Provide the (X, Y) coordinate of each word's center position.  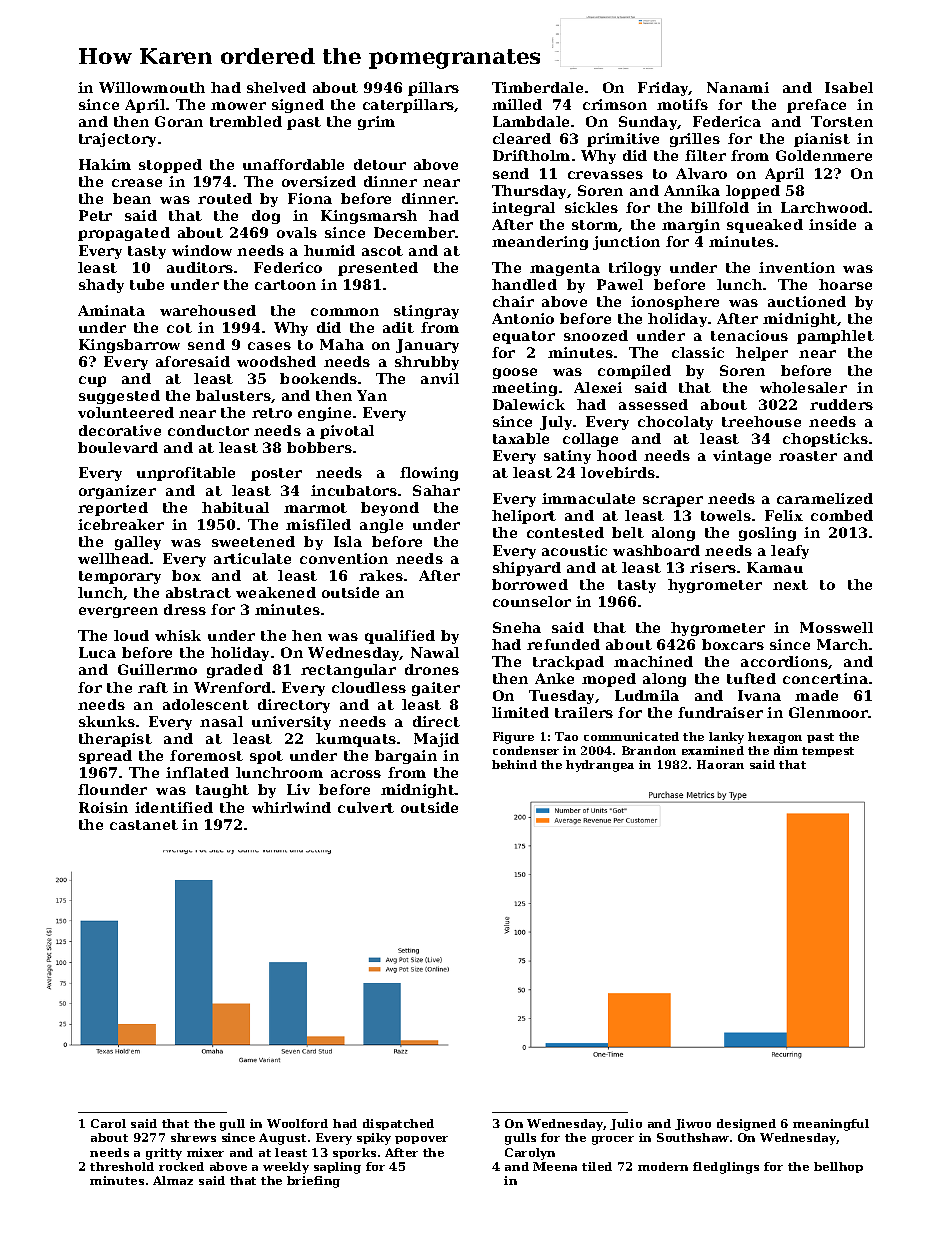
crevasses (605, 175)
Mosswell (836, 627)
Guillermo (157, 669)
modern (663, 1166)
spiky (374, 1139)
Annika (692, 190)
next (790, 585)
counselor (532, 601)
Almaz (173, 1180)
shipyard (527, 569)
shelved (276, 87)
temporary (120, 577)
